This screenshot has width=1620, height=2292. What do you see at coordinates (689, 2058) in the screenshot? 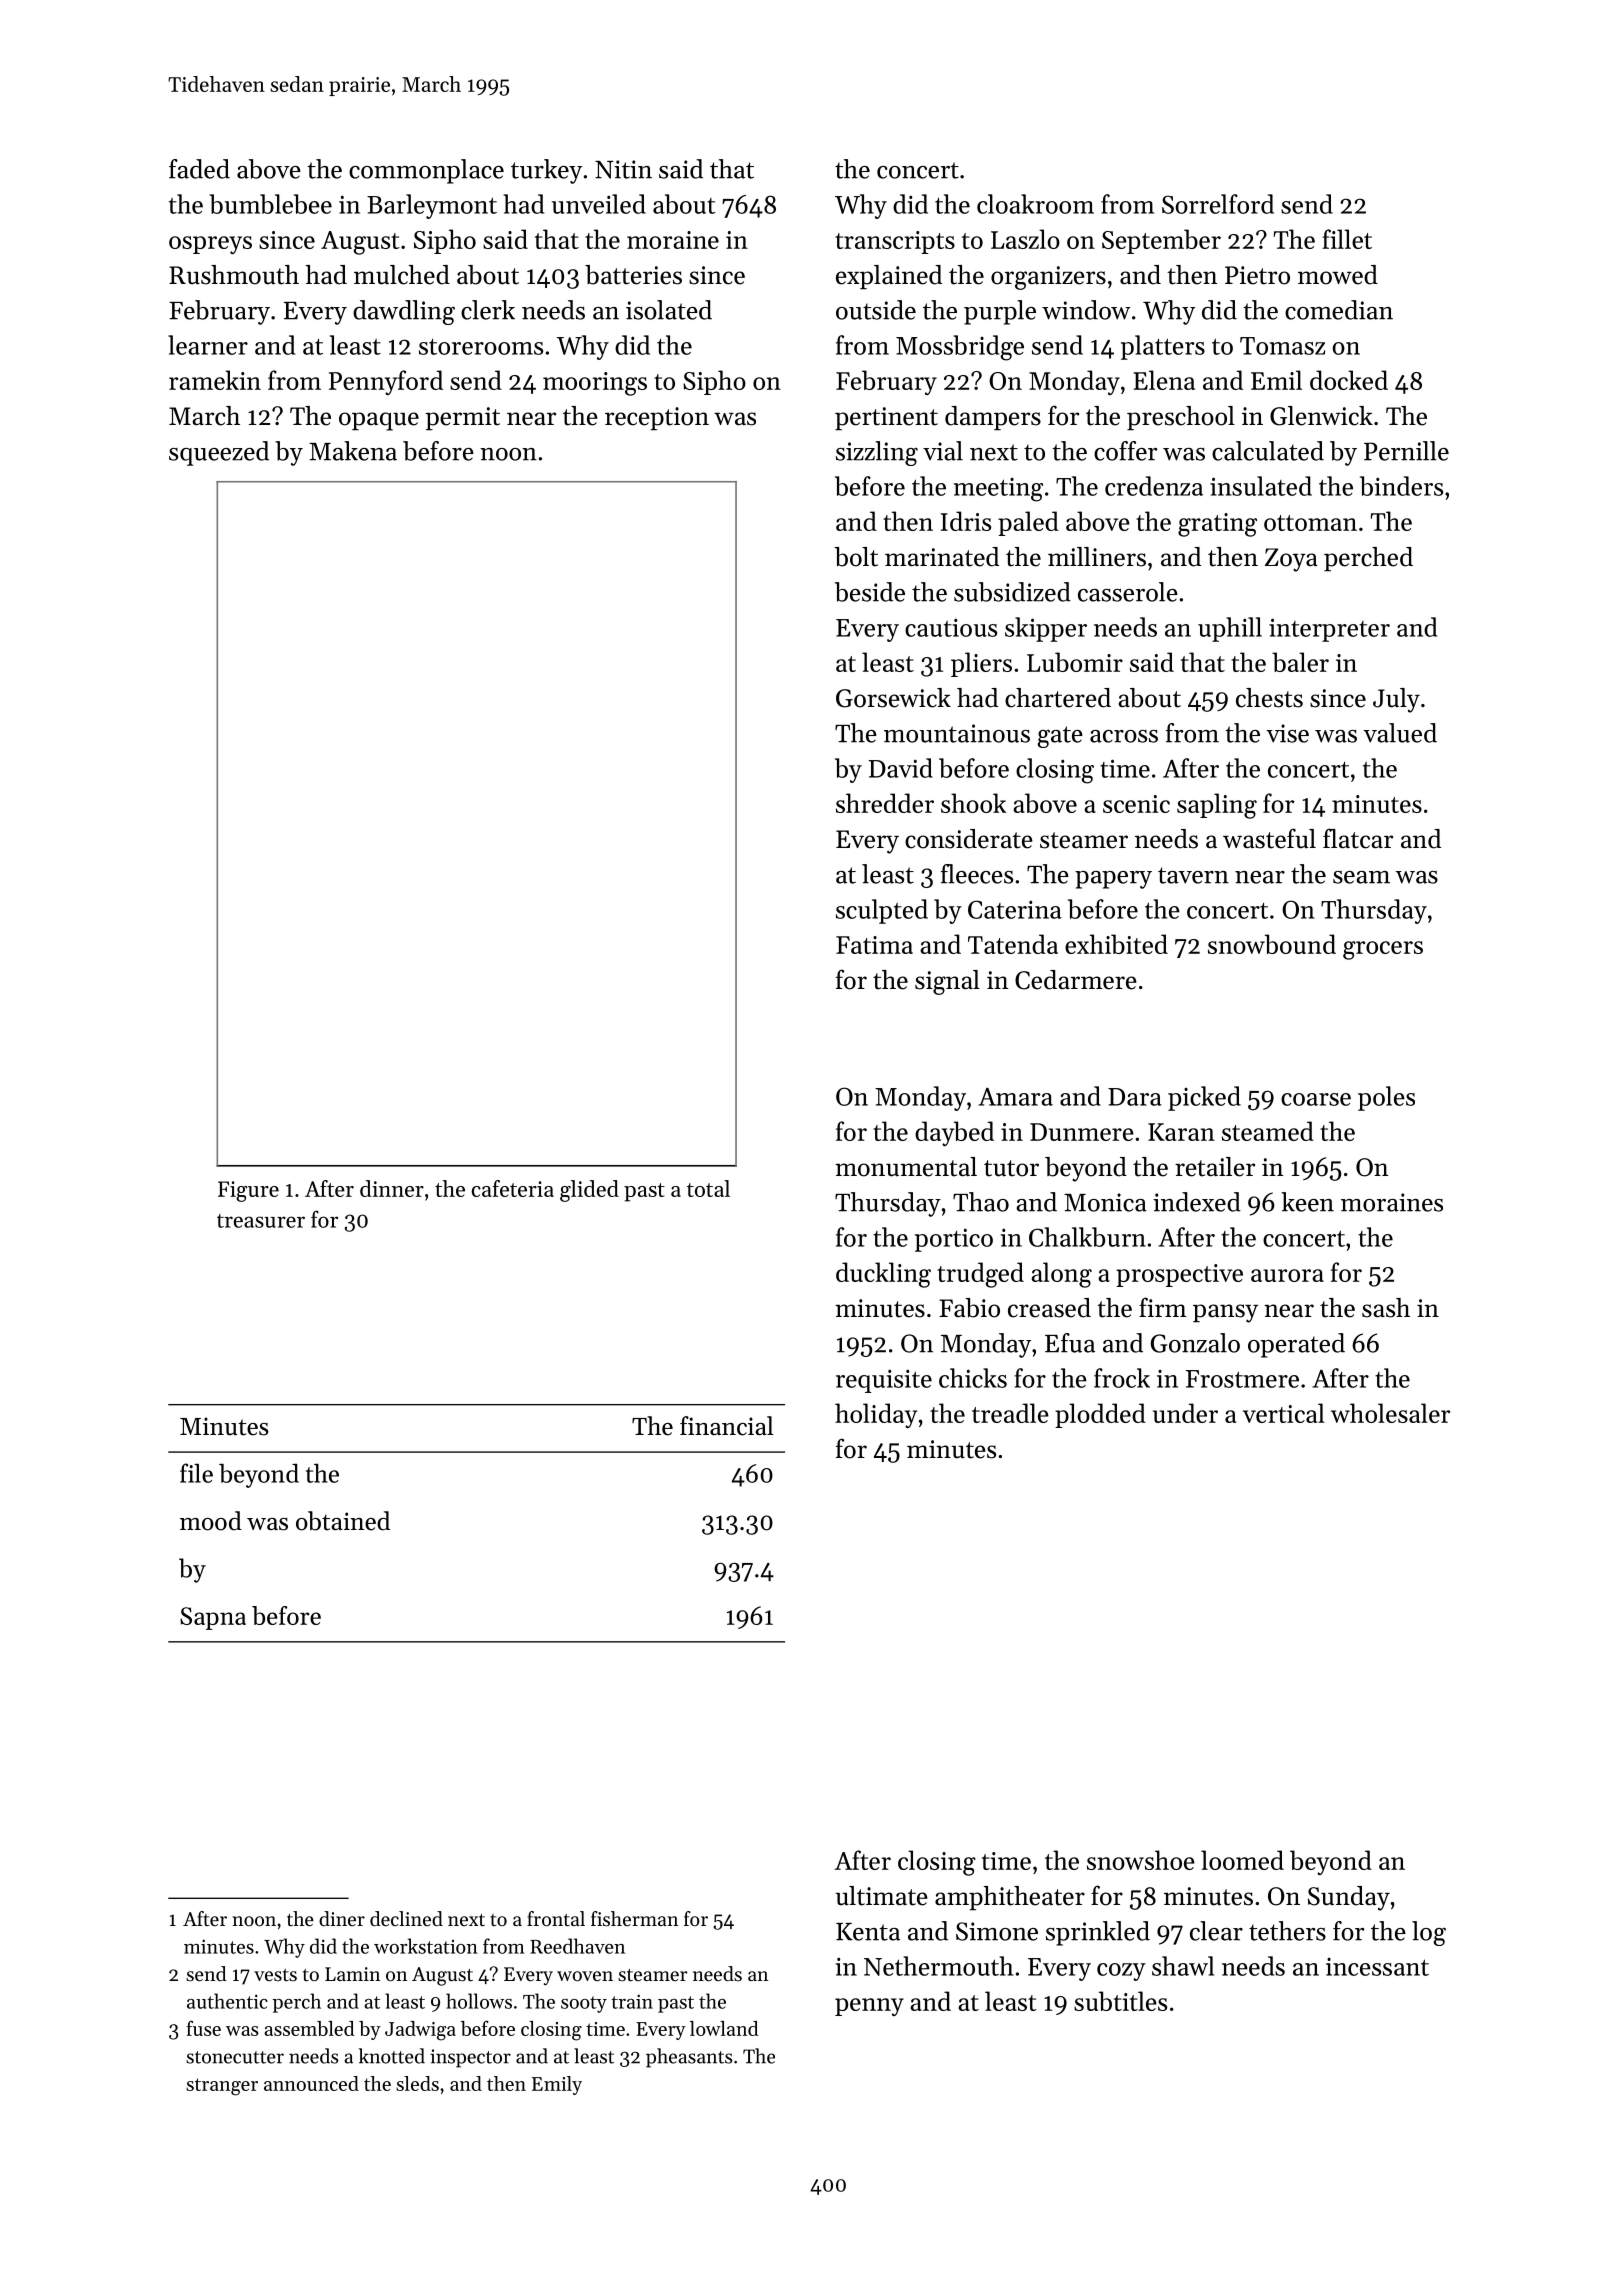
I see `pheasants` at bounding box center [689, 2058].
